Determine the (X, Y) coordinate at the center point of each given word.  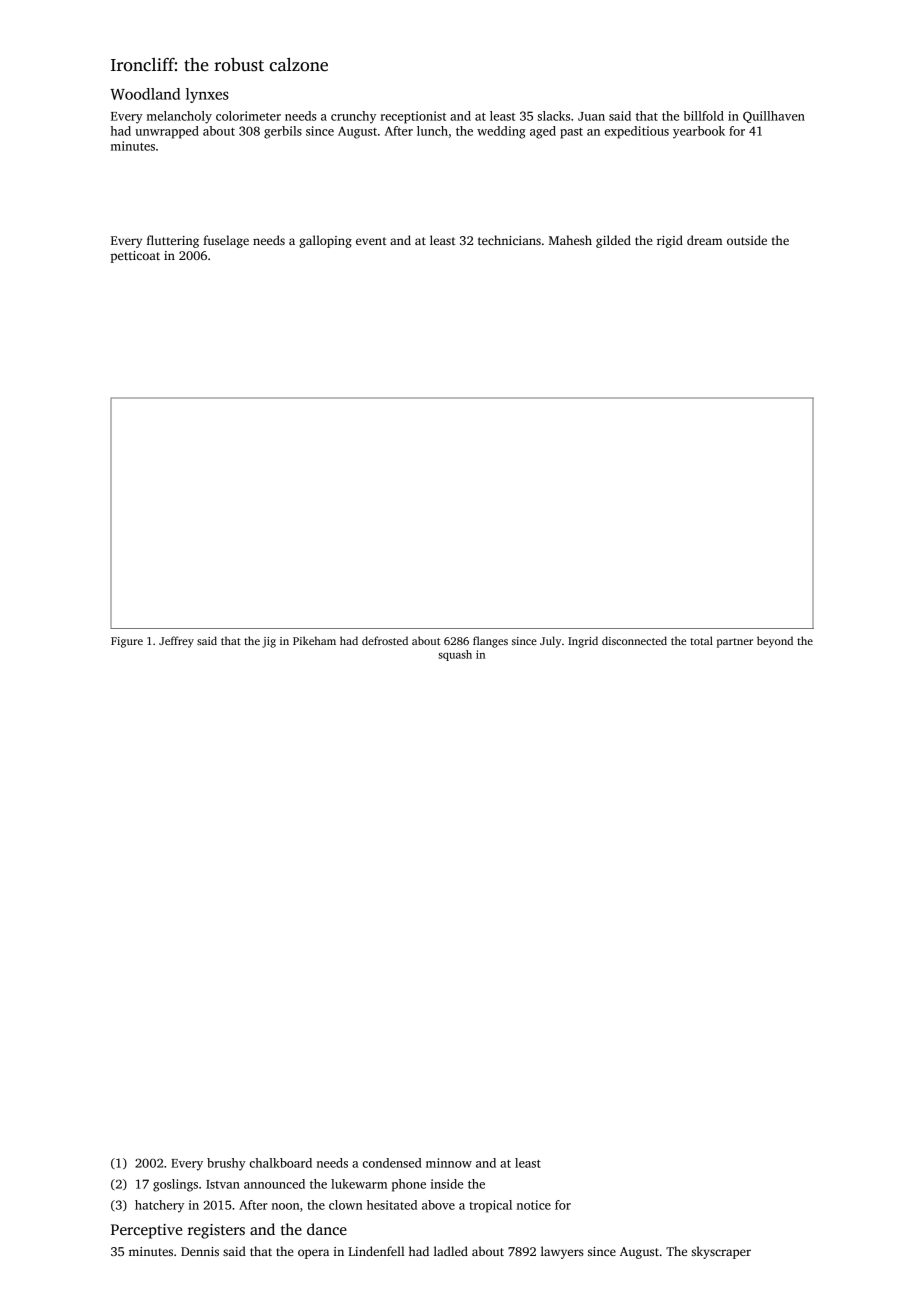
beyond (775, 642)
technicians (509, 240)
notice (534, 1205)
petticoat (135, 257)
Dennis (200, 1251)
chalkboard (281, 1163)
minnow (449, 1163)
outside (747, 240)
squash (455, 655)
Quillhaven (774, 117)
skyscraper (721, 1252)
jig (269, 642)
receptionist (413, 117)
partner (735, 643)
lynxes (207, 95)
